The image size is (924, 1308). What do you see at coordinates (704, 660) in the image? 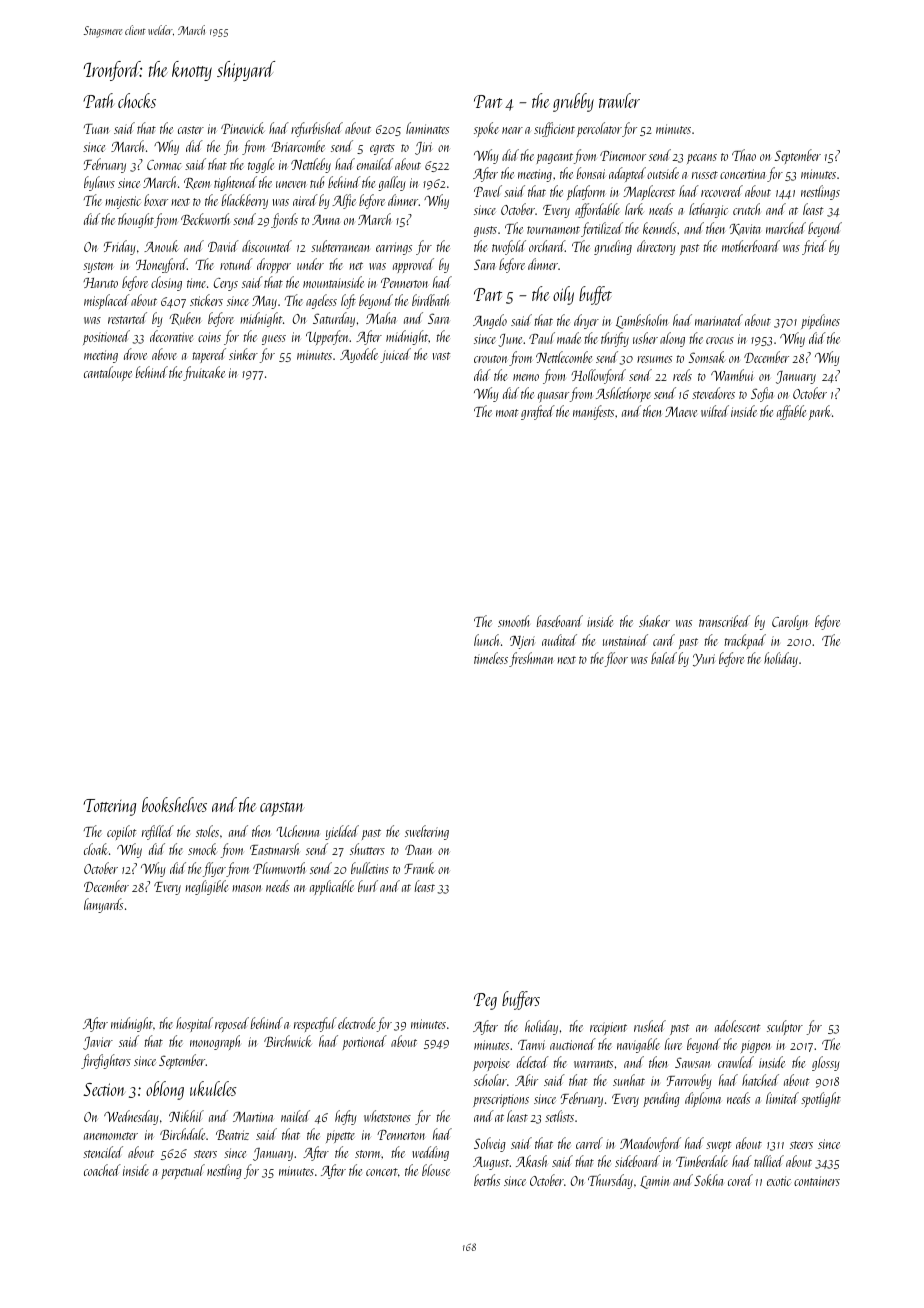
I see `Yuri` at bounding box center [704, 660].
